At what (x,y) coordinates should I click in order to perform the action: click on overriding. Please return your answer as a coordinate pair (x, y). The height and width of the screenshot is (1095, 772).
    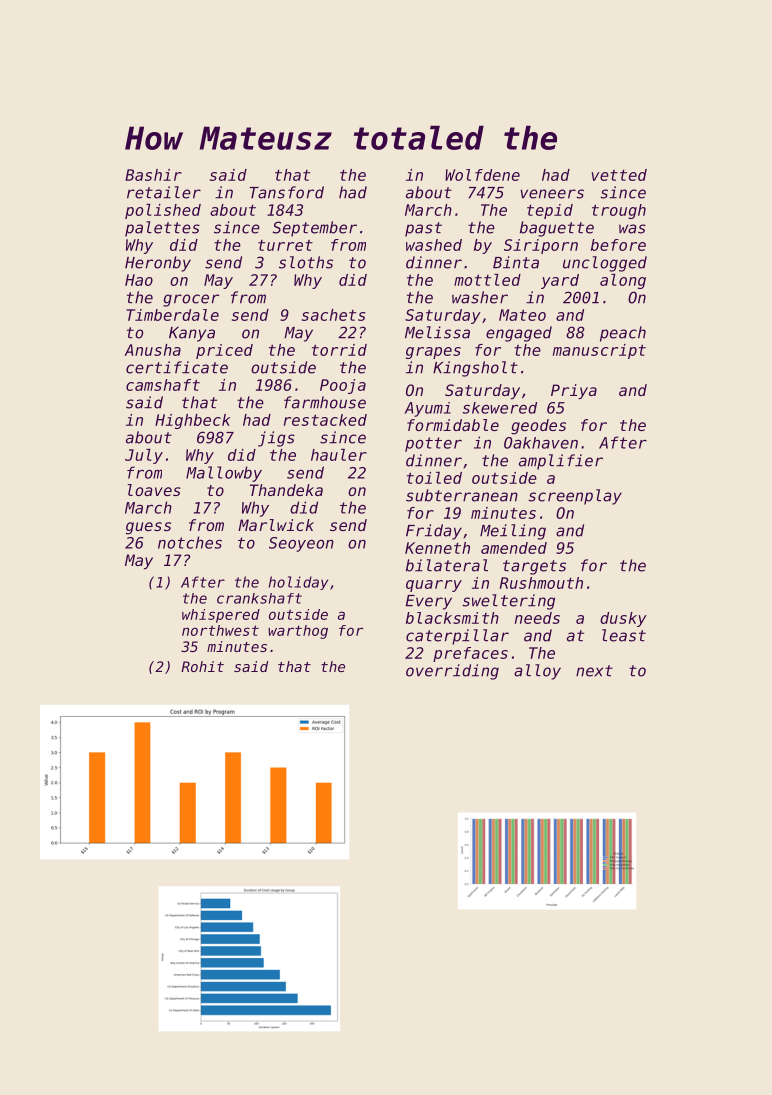
    Looking at the image, I should click on (452, 672).
